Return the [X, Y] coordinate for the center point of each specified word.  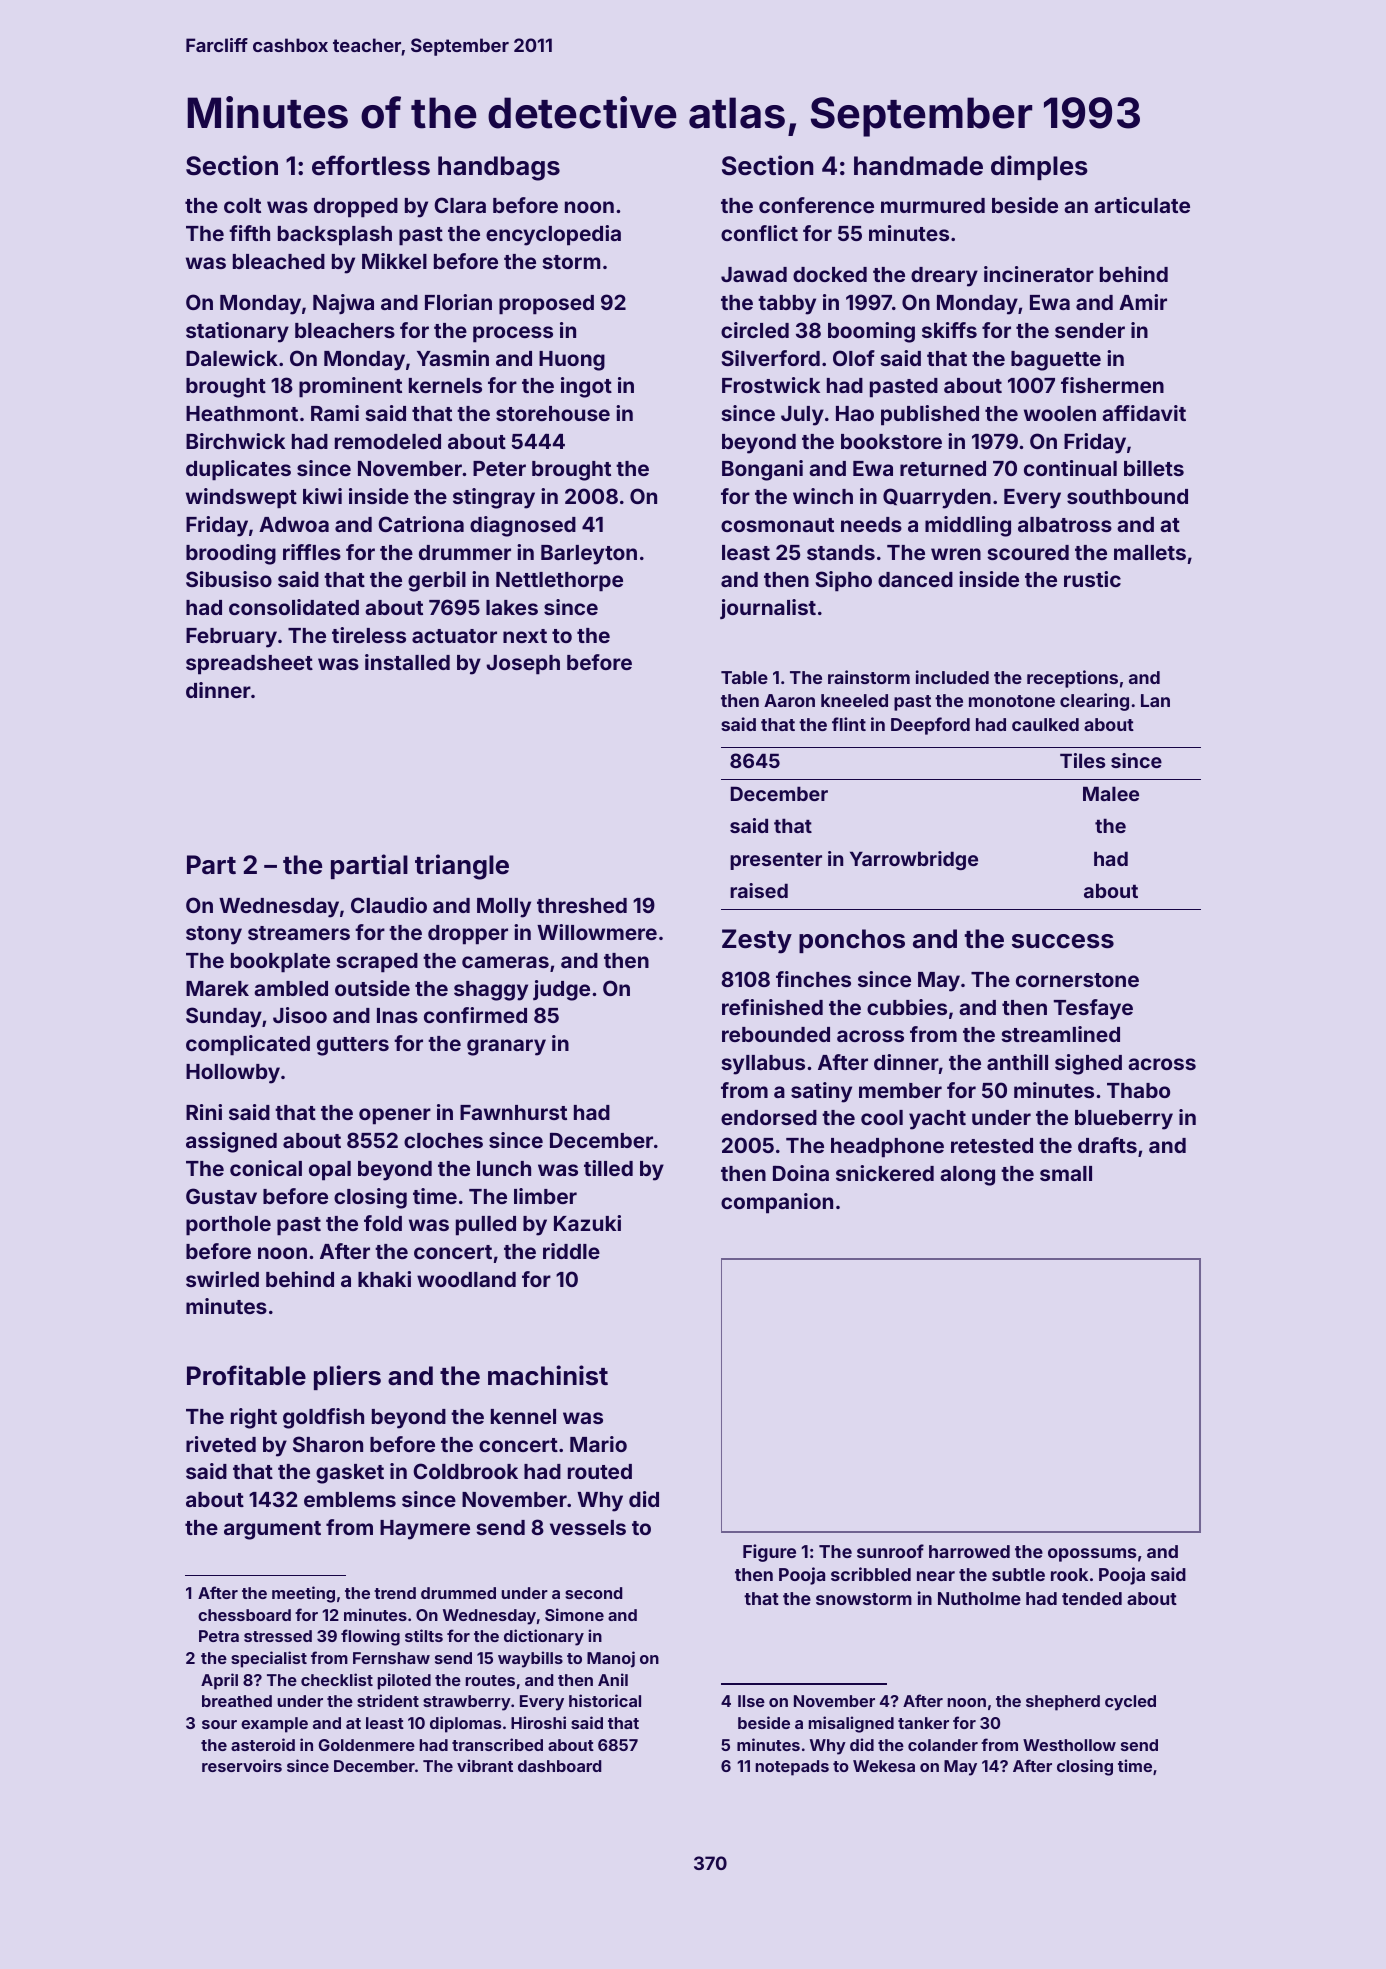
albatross [1065, 524]
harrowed [969, 1551]
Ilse [751, 1701]
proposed [546, 305]
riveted [221, 1444]
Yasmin [453, 358]
